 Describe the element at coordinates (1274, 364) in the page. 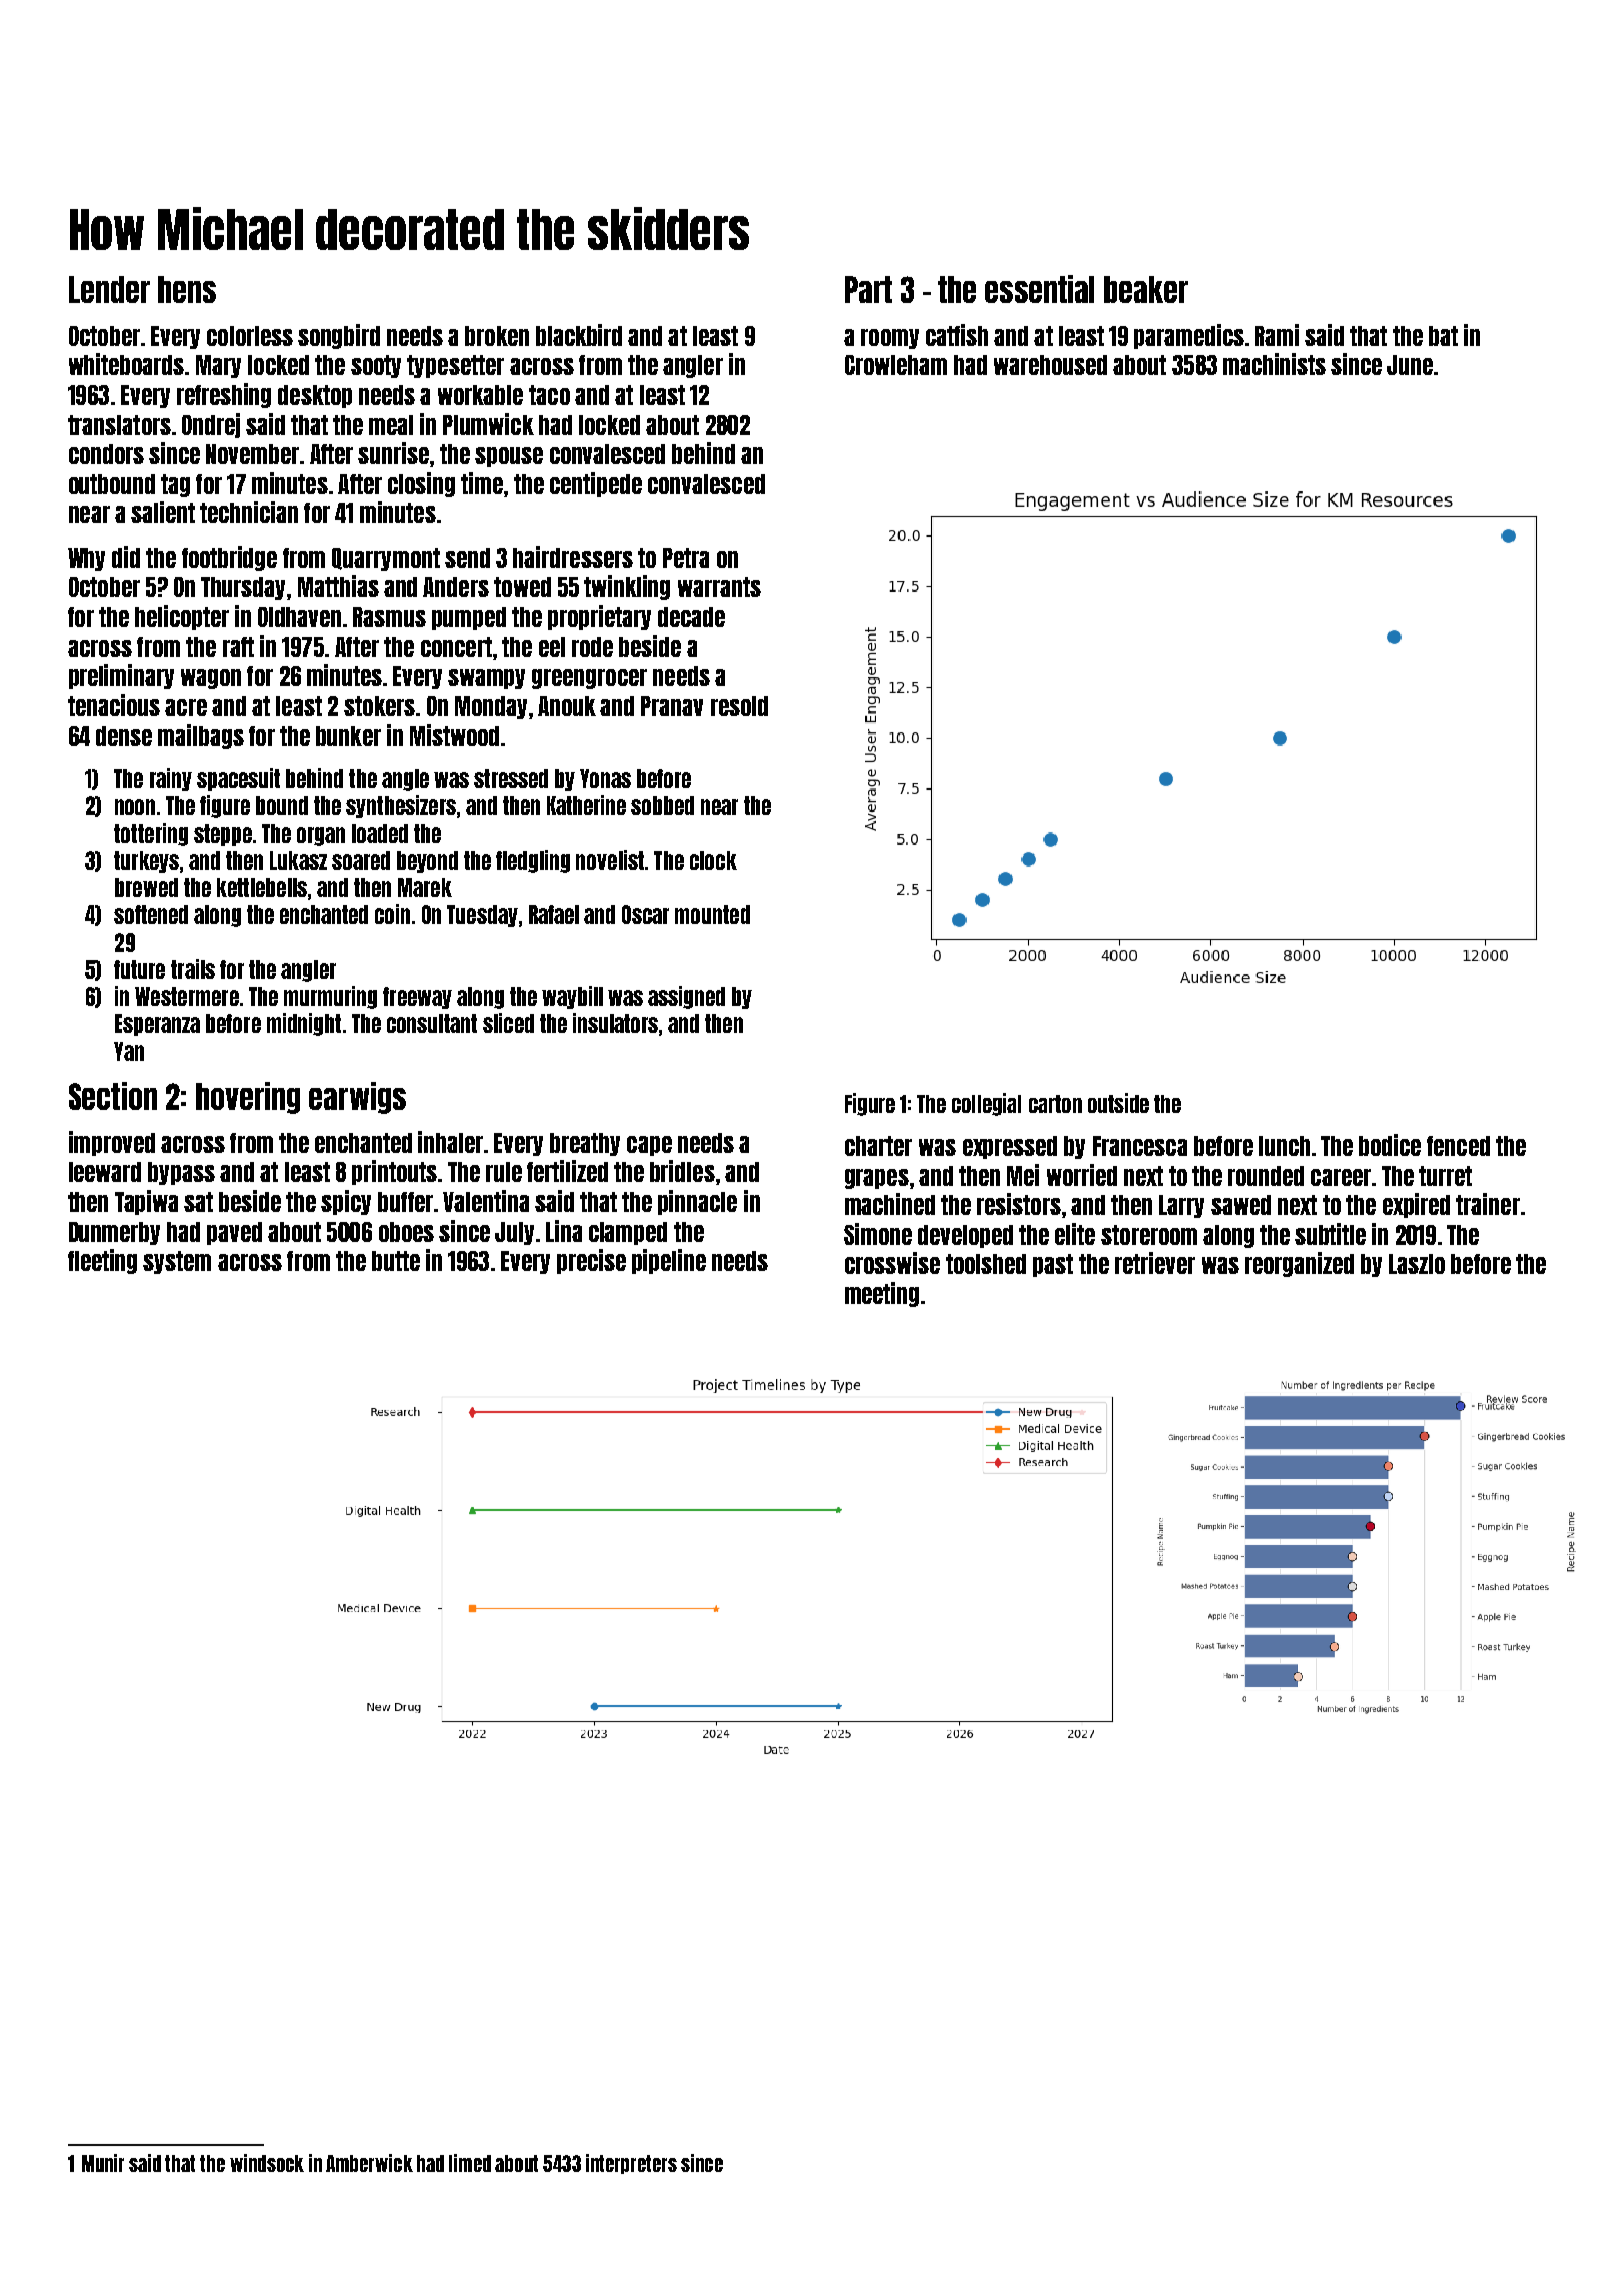

I see `machinists` at that location.
